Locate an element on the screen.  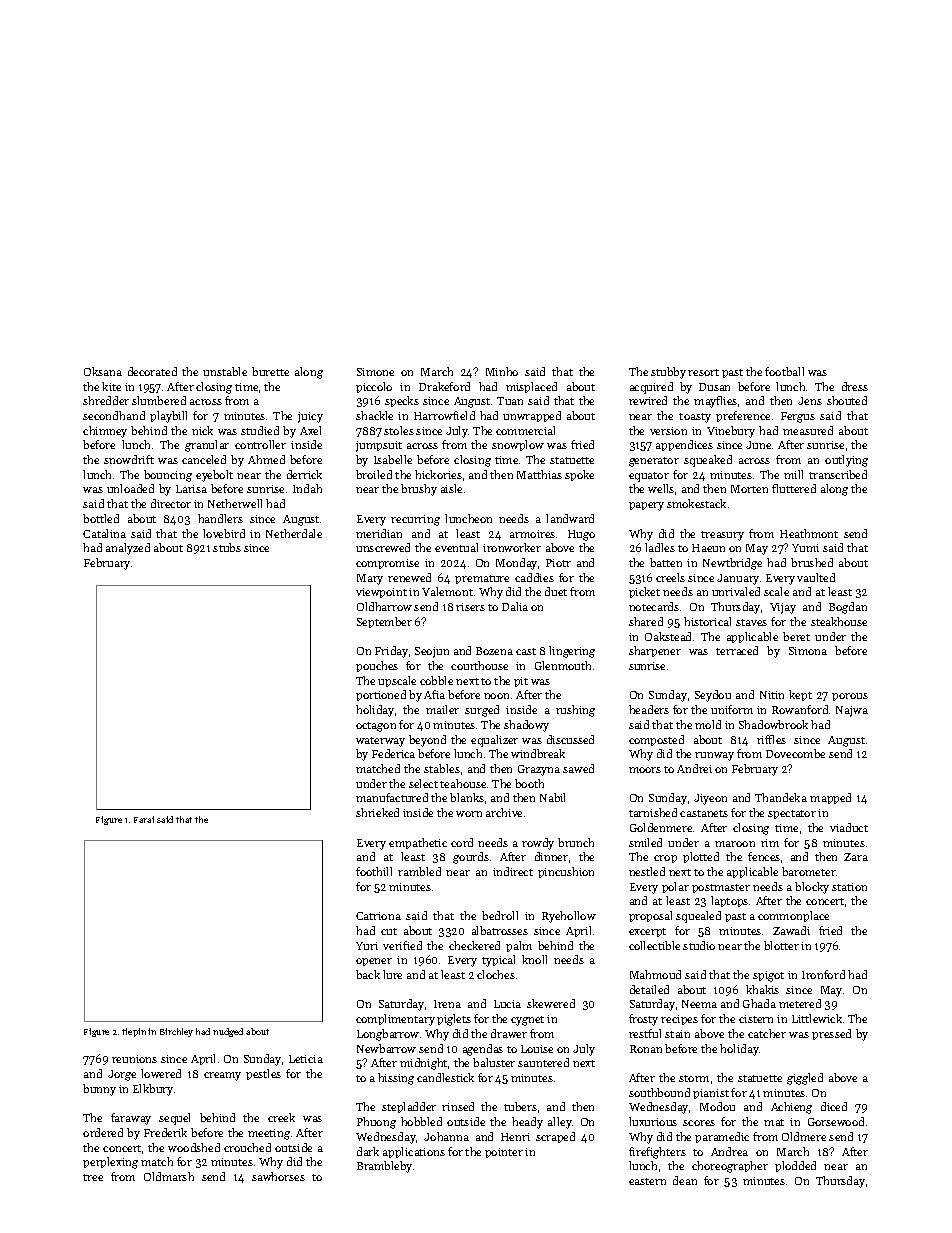
shredder is located at coordinates (106, 400).
